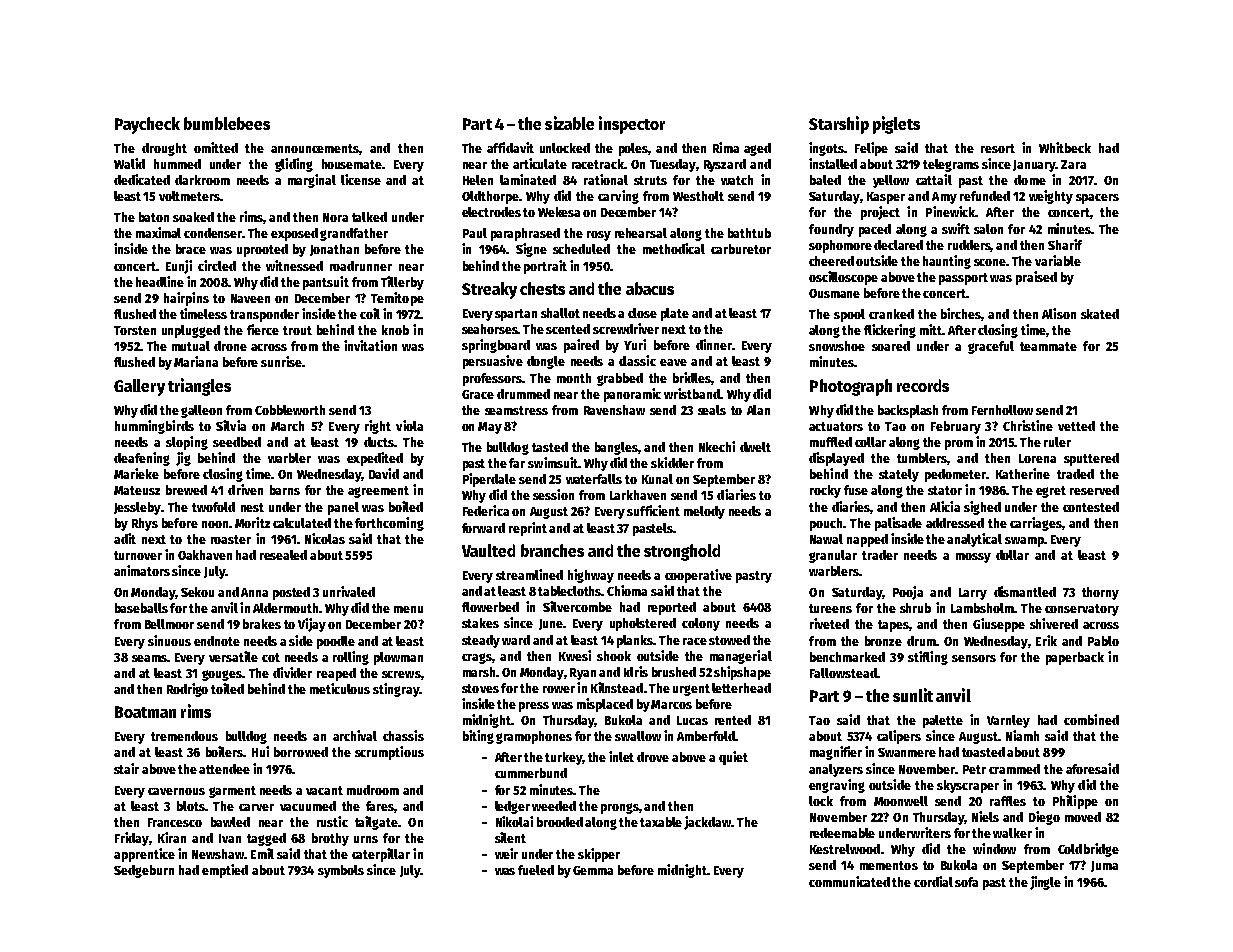 The width and height of the screenshot is (1233, 952). What do you see at coordinates (1088, 850) in the screenshot?
I see `Coldbridge` at bounding box center [1088, 850].
